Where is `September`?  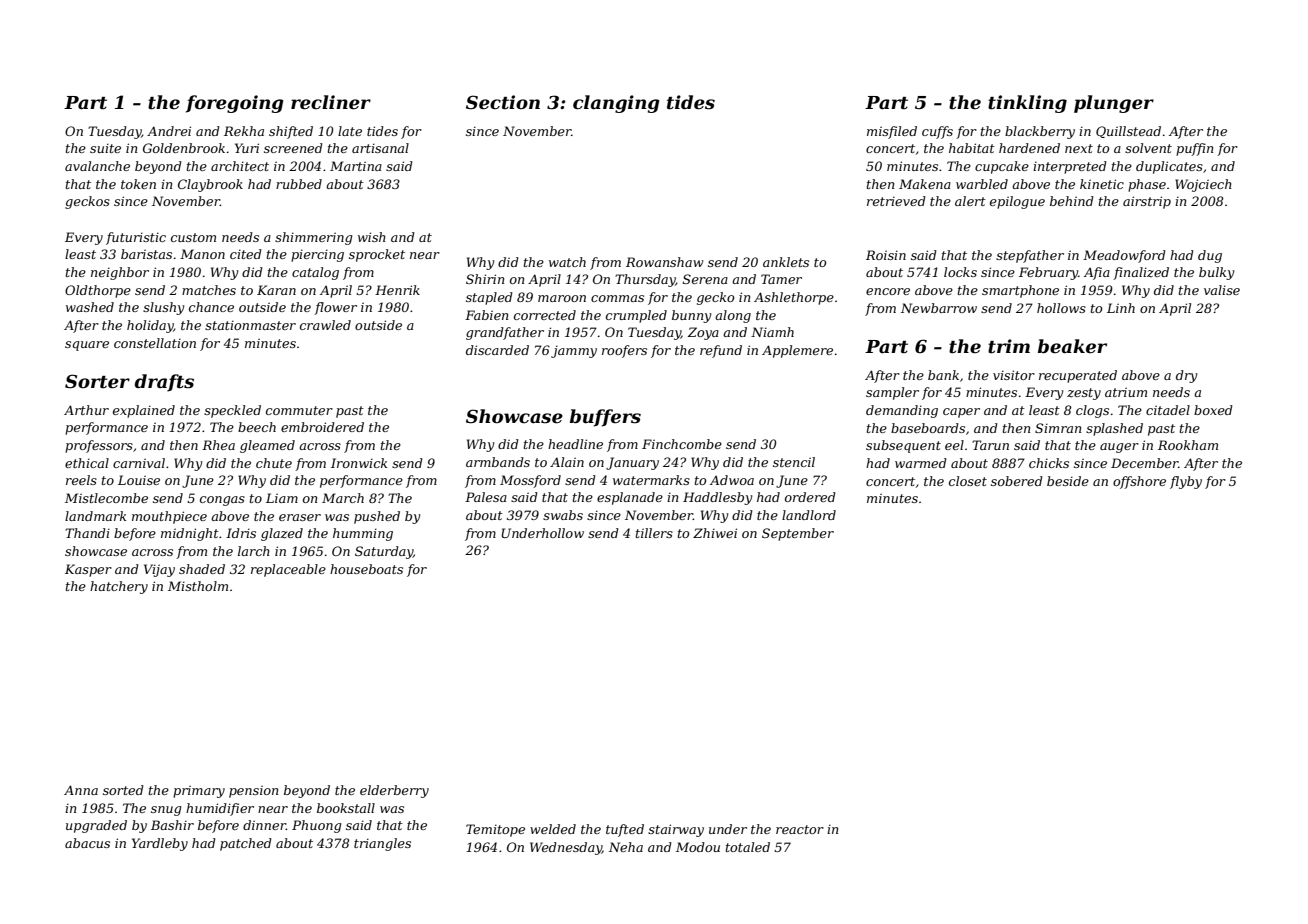 September is located at coordinates (798, 534).
